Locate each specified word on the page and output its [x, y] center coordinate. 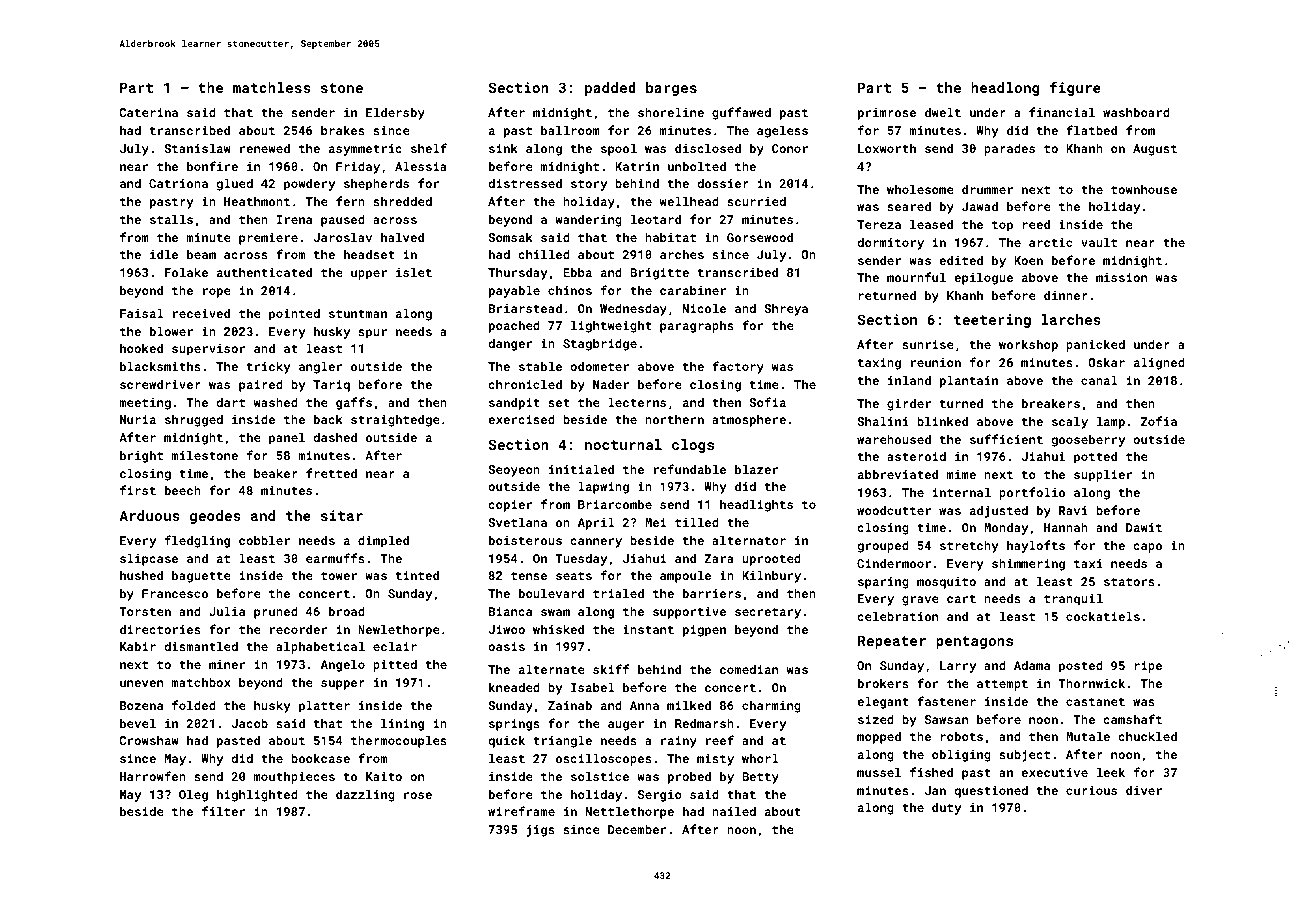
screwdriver [160, 384]
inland [909, 380]
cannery [596, 543]
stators [1129, 582]
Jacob [250, 723]
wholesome [920, 189]
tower [339, 576]
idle [164, 254]
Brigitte [659, 274]
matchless [272, 87]
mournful [916, 277]
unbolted [697, 166]
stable [540, 366]
